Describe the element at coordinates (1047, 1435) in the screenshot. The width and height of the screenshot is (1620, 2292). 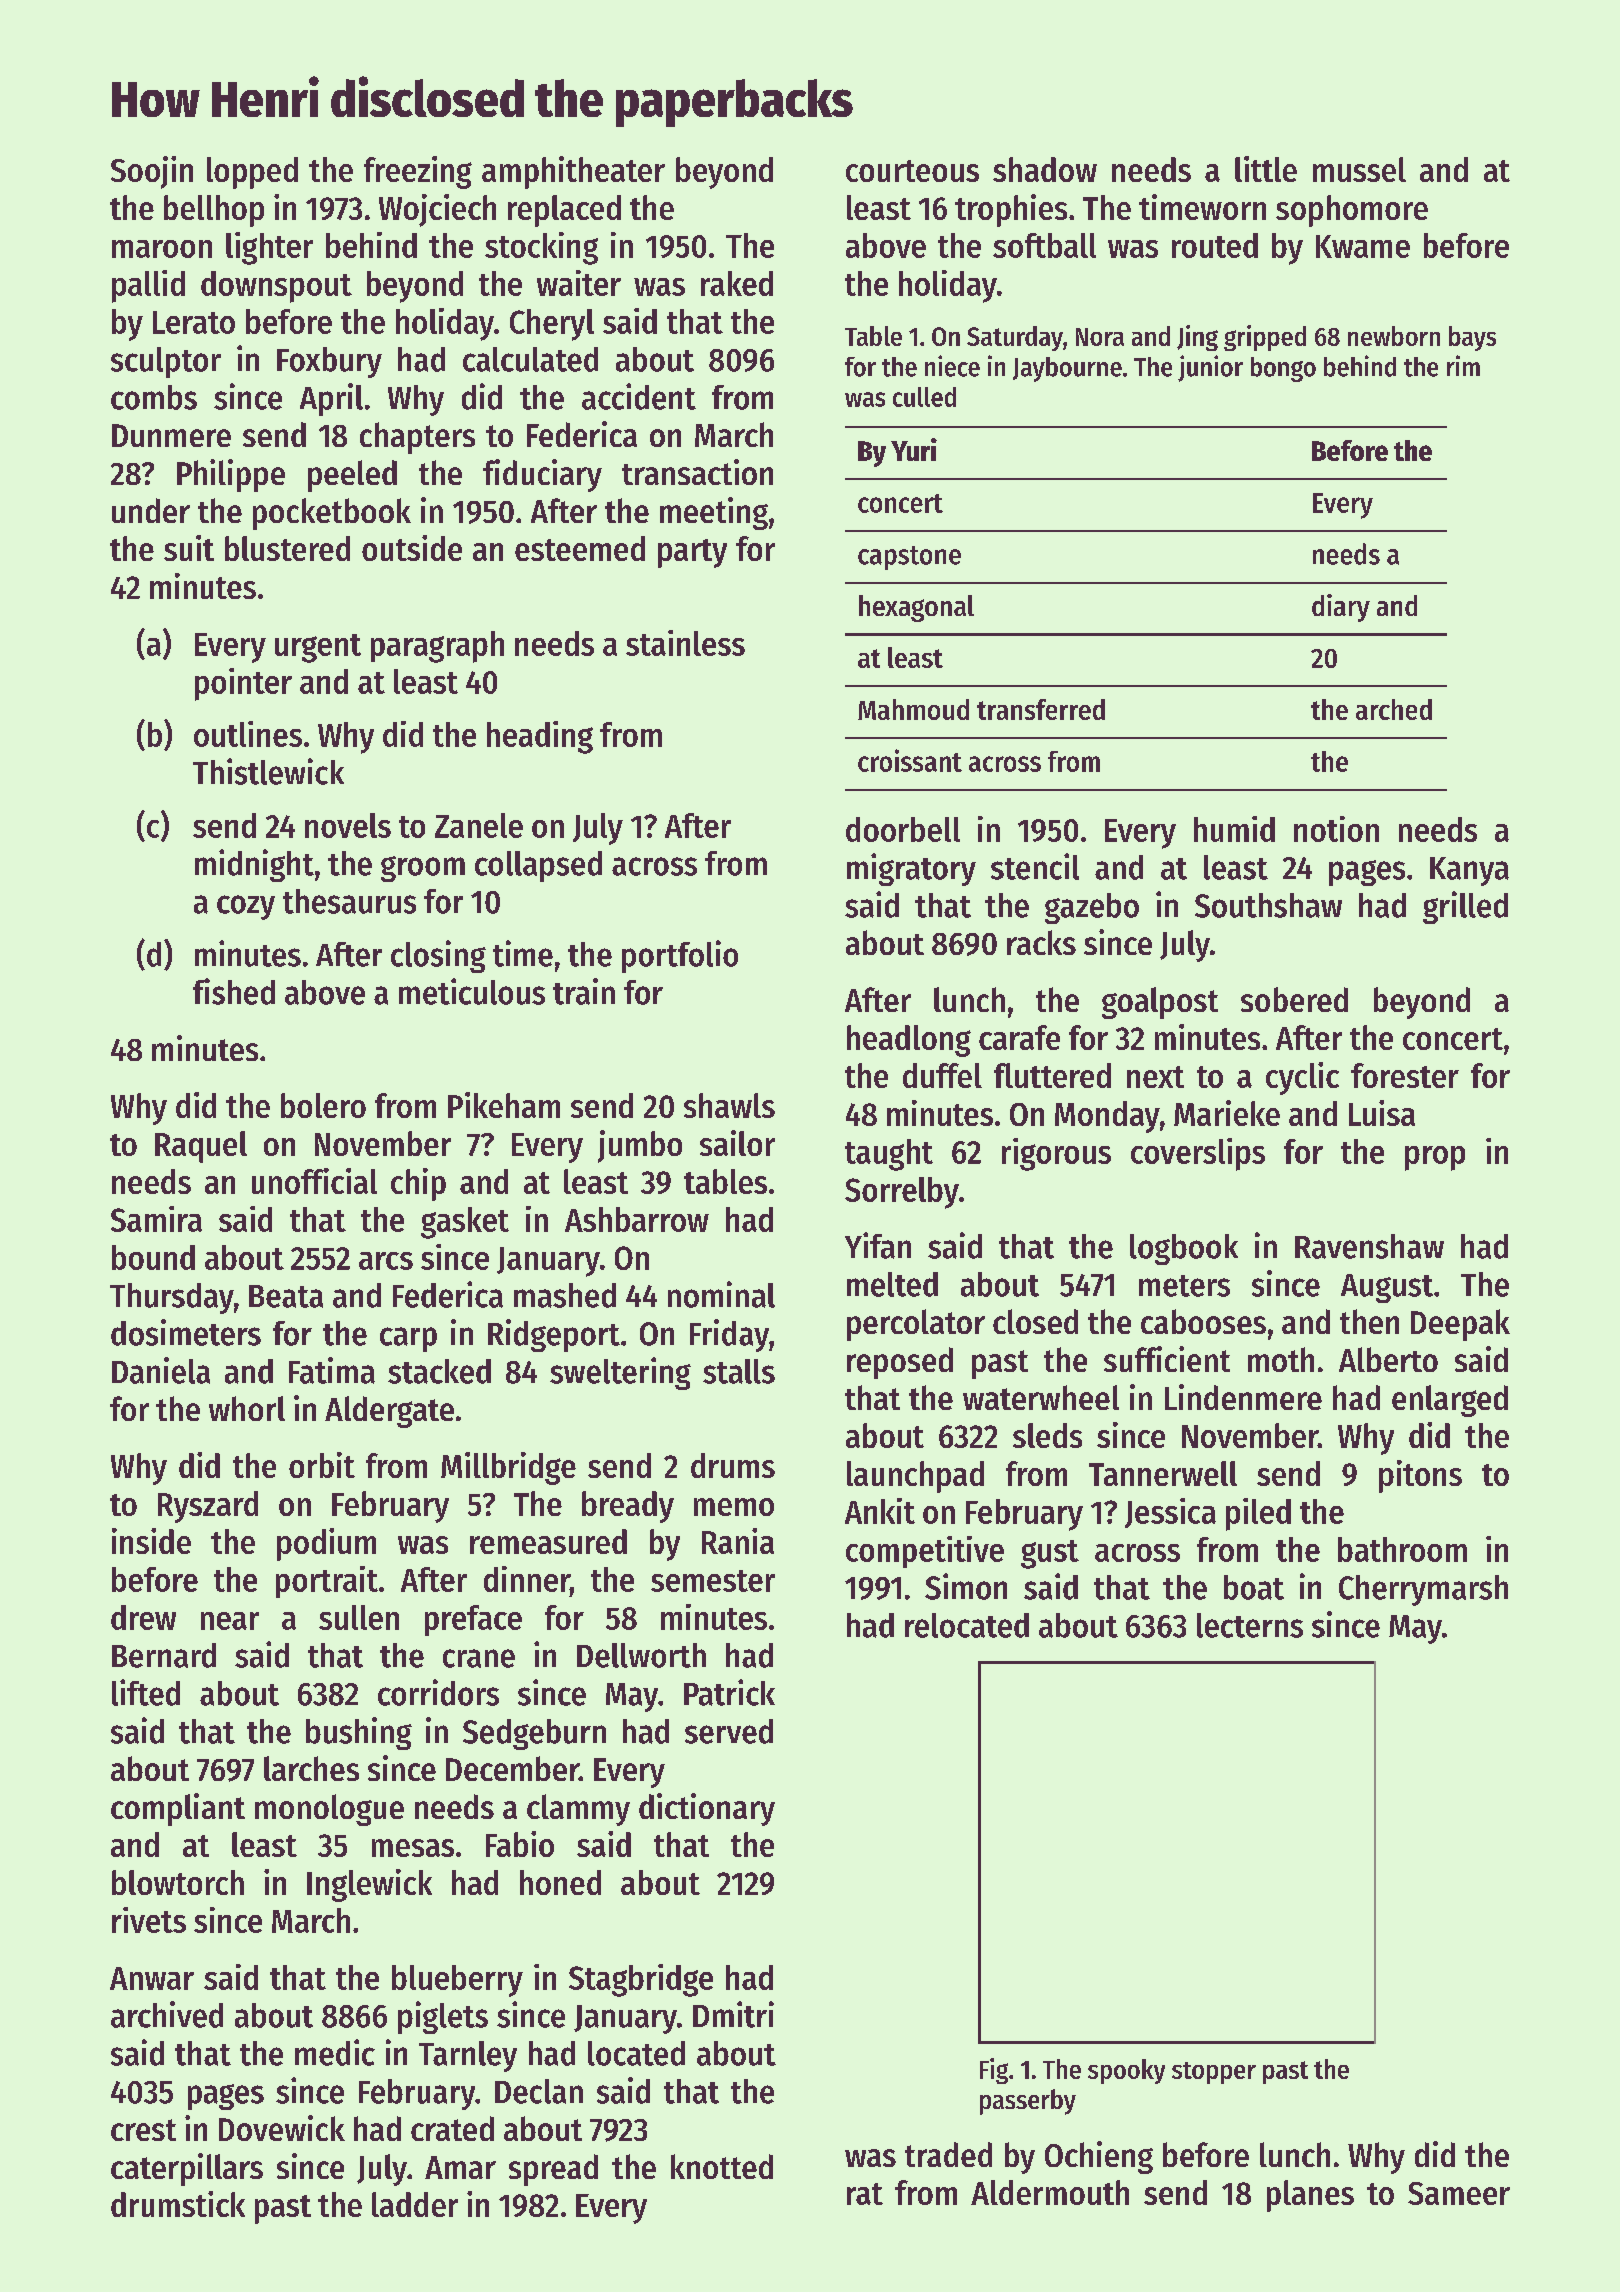
I see `sleds` at that location.
